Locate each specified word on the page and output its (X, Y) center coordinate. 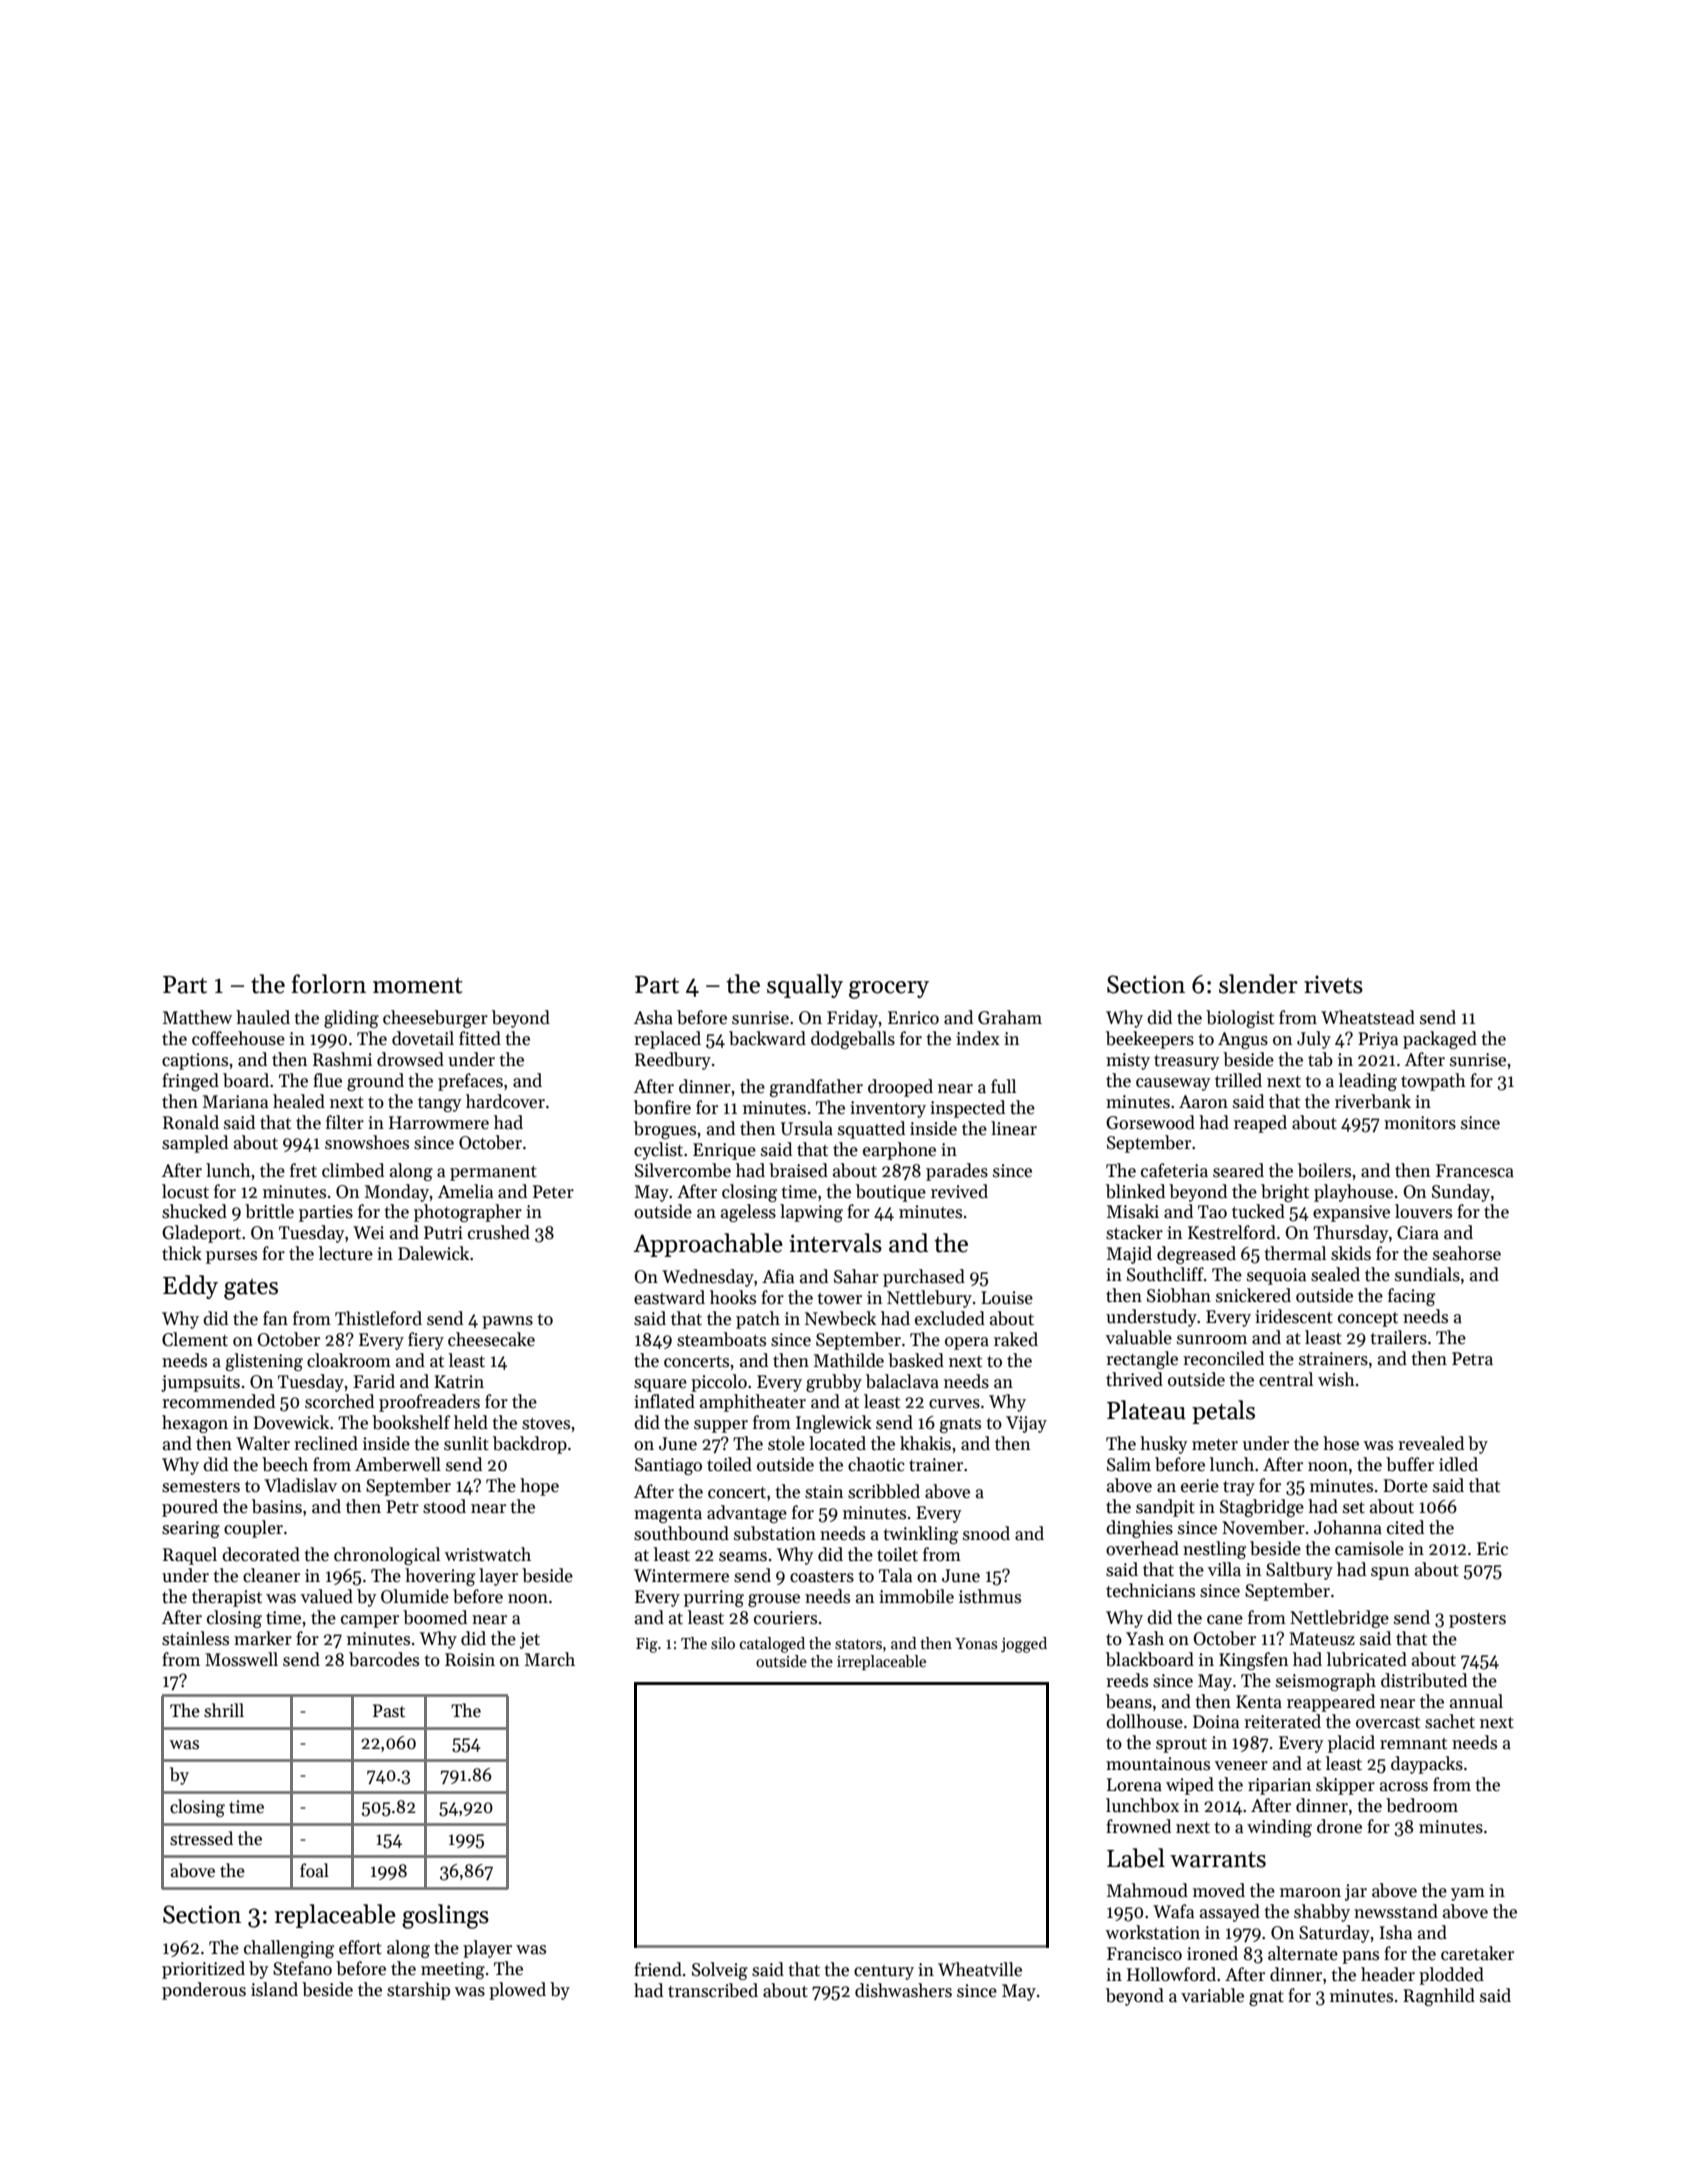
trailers (1398, 1337)
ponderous (204, 1991)
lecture (346, 1253)
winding (1279, 1828)
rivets (1333, 984)
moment (418, 986)
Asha (653, 1017)
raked (1016, 1339)
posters (1477, 1620)
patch (758, 1320)
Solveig (720, 1971)
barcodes (384, 1659)
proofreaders (429, 1403)
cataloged (772, 1645)
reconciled (1223, 1358)
